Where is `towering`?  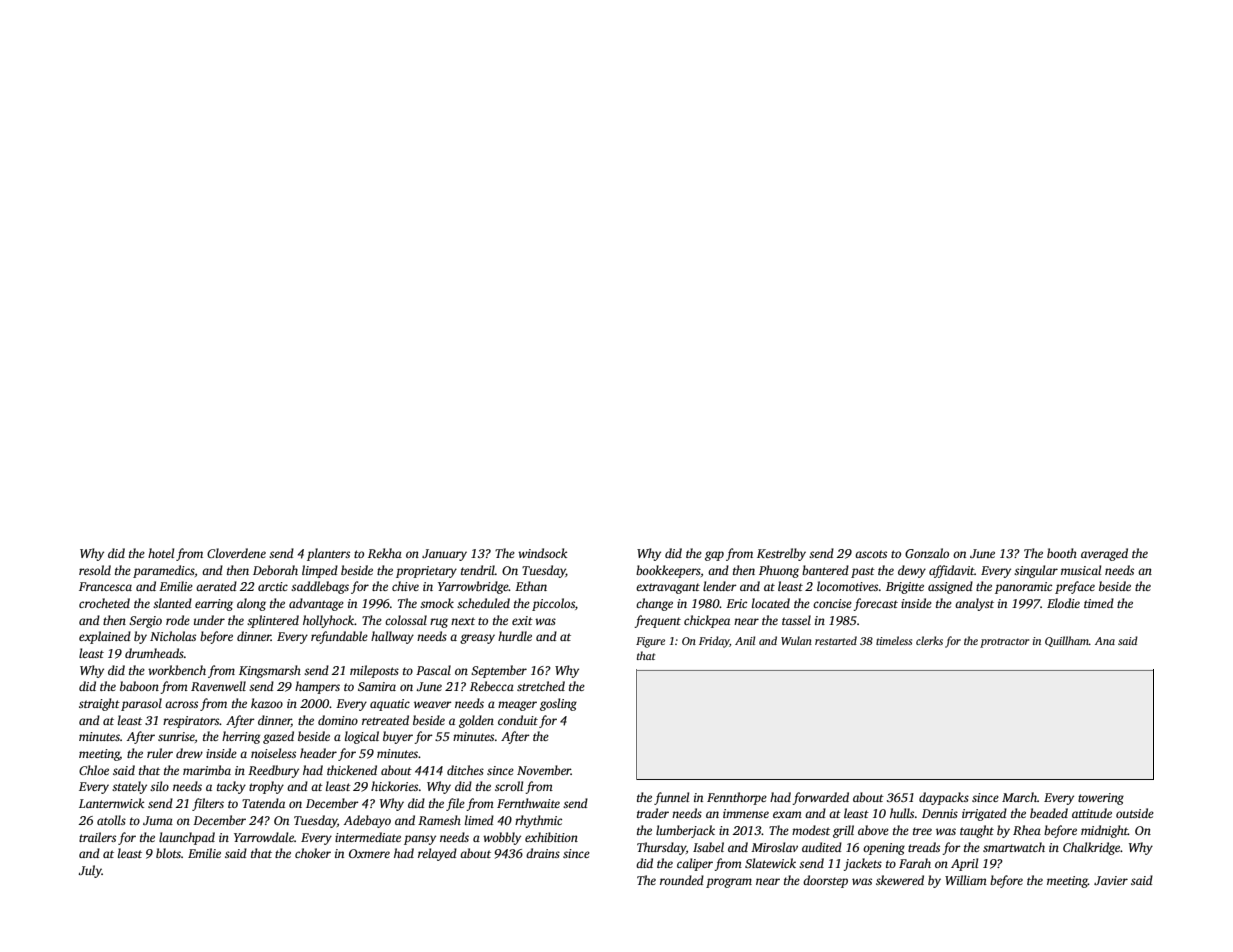
towering is located at coordinates (1101, 799).
